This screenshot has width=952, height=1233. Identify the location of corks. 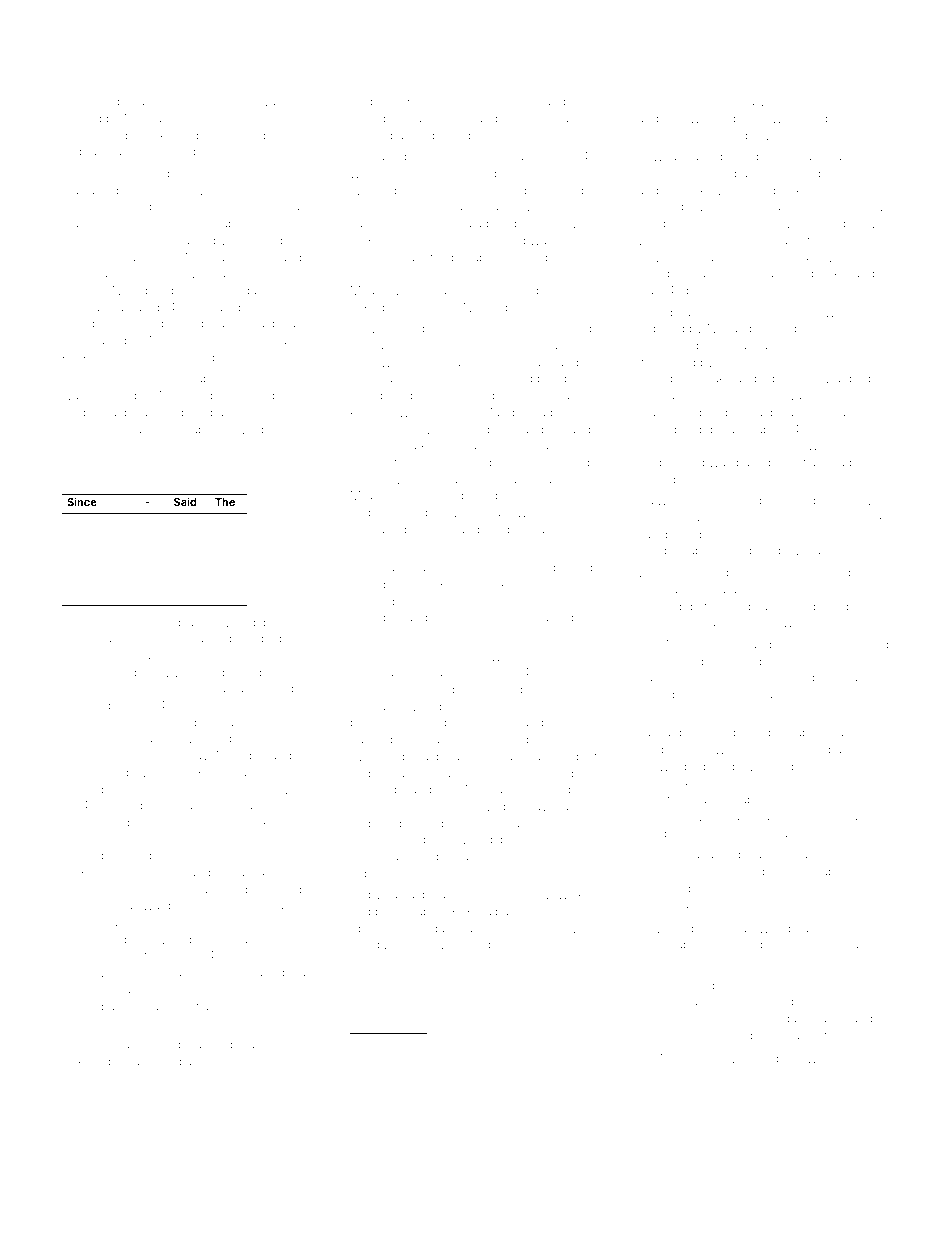
(861, 173).
